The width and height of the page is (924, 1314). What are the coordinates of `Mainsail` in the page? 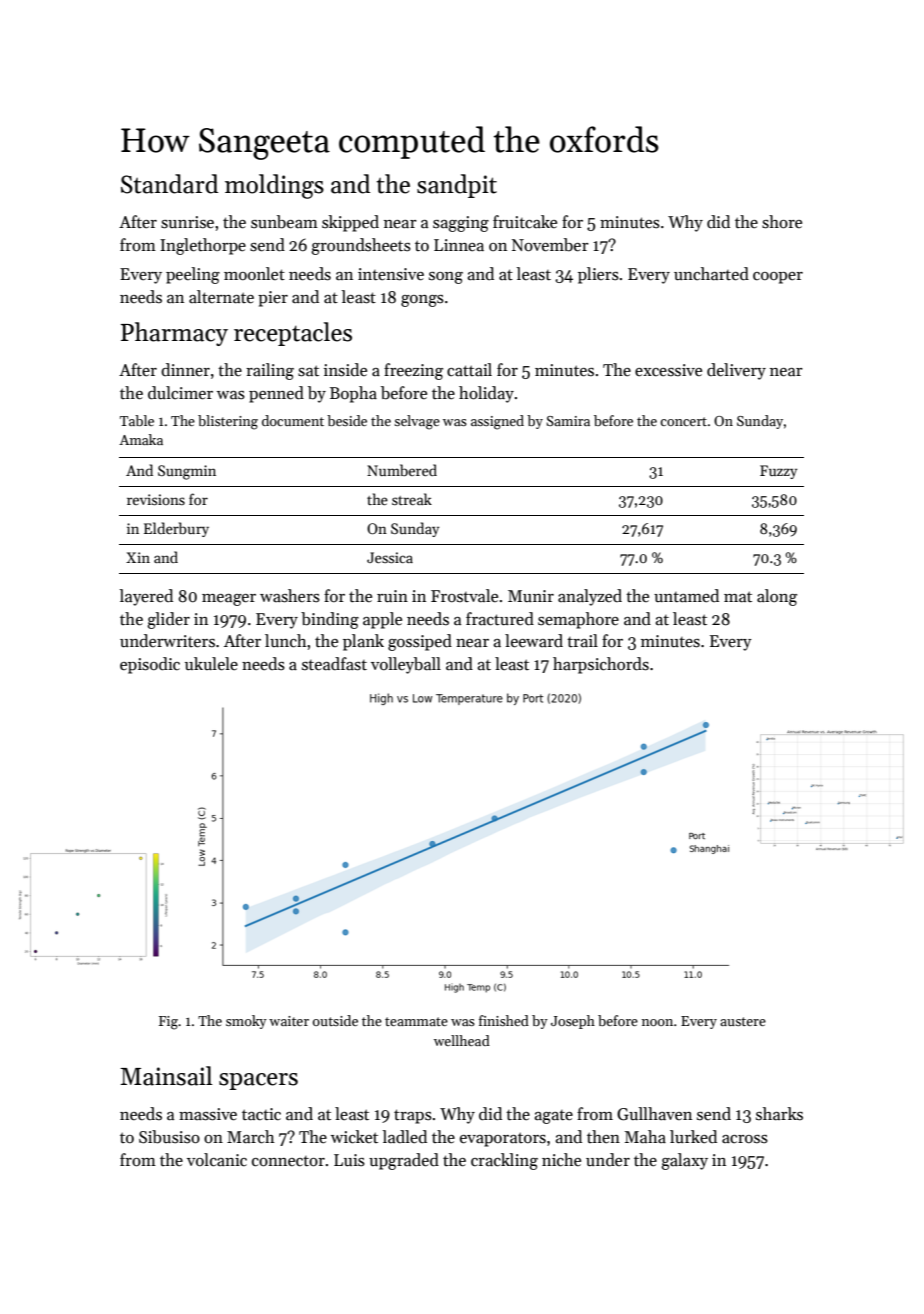 It's located at (166, 1076).
